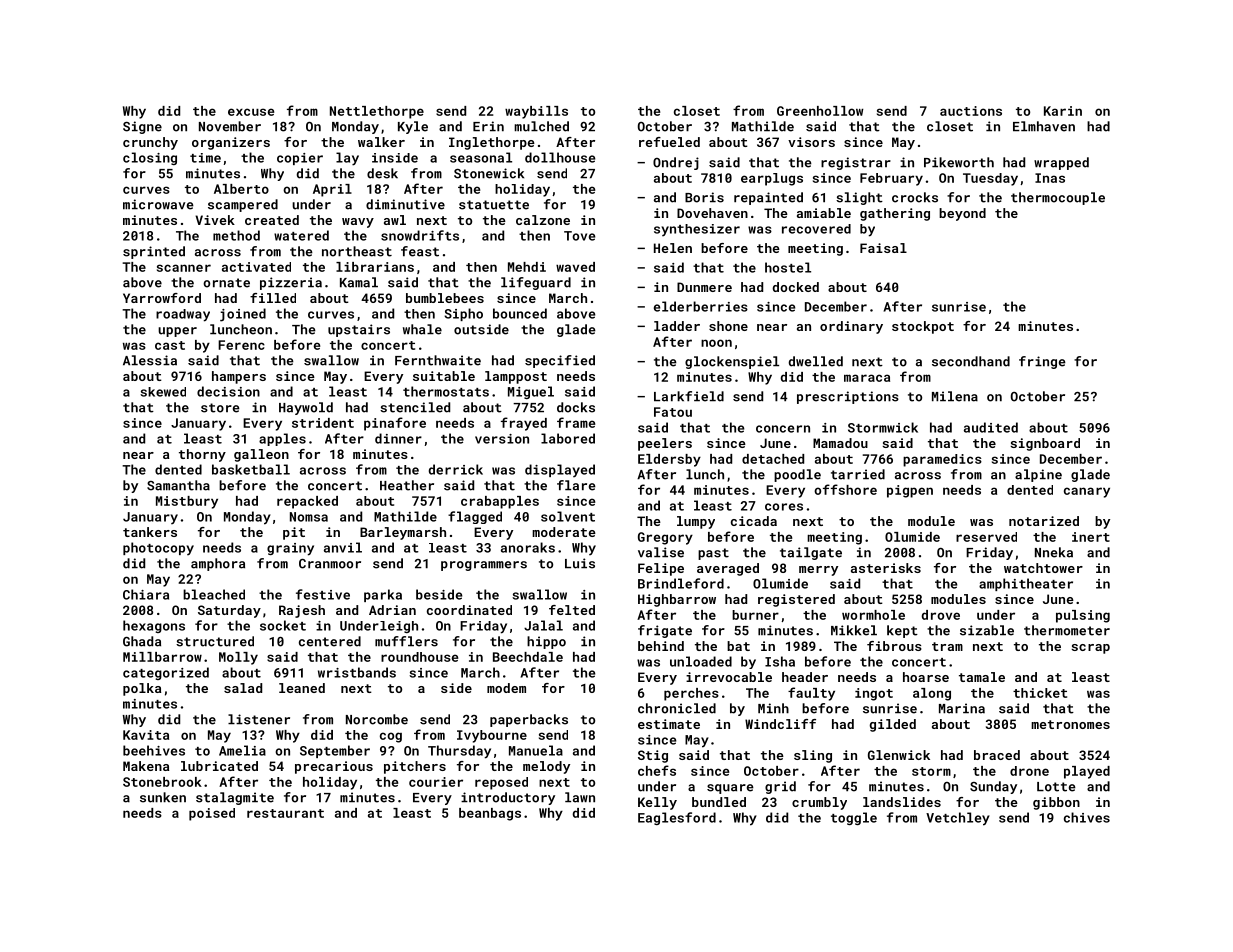 The height and width of the image is (952, 1233). What do you see at coordinates (359, 330) in the image?
I see `upstairs` at bounding box center [359, 330].
